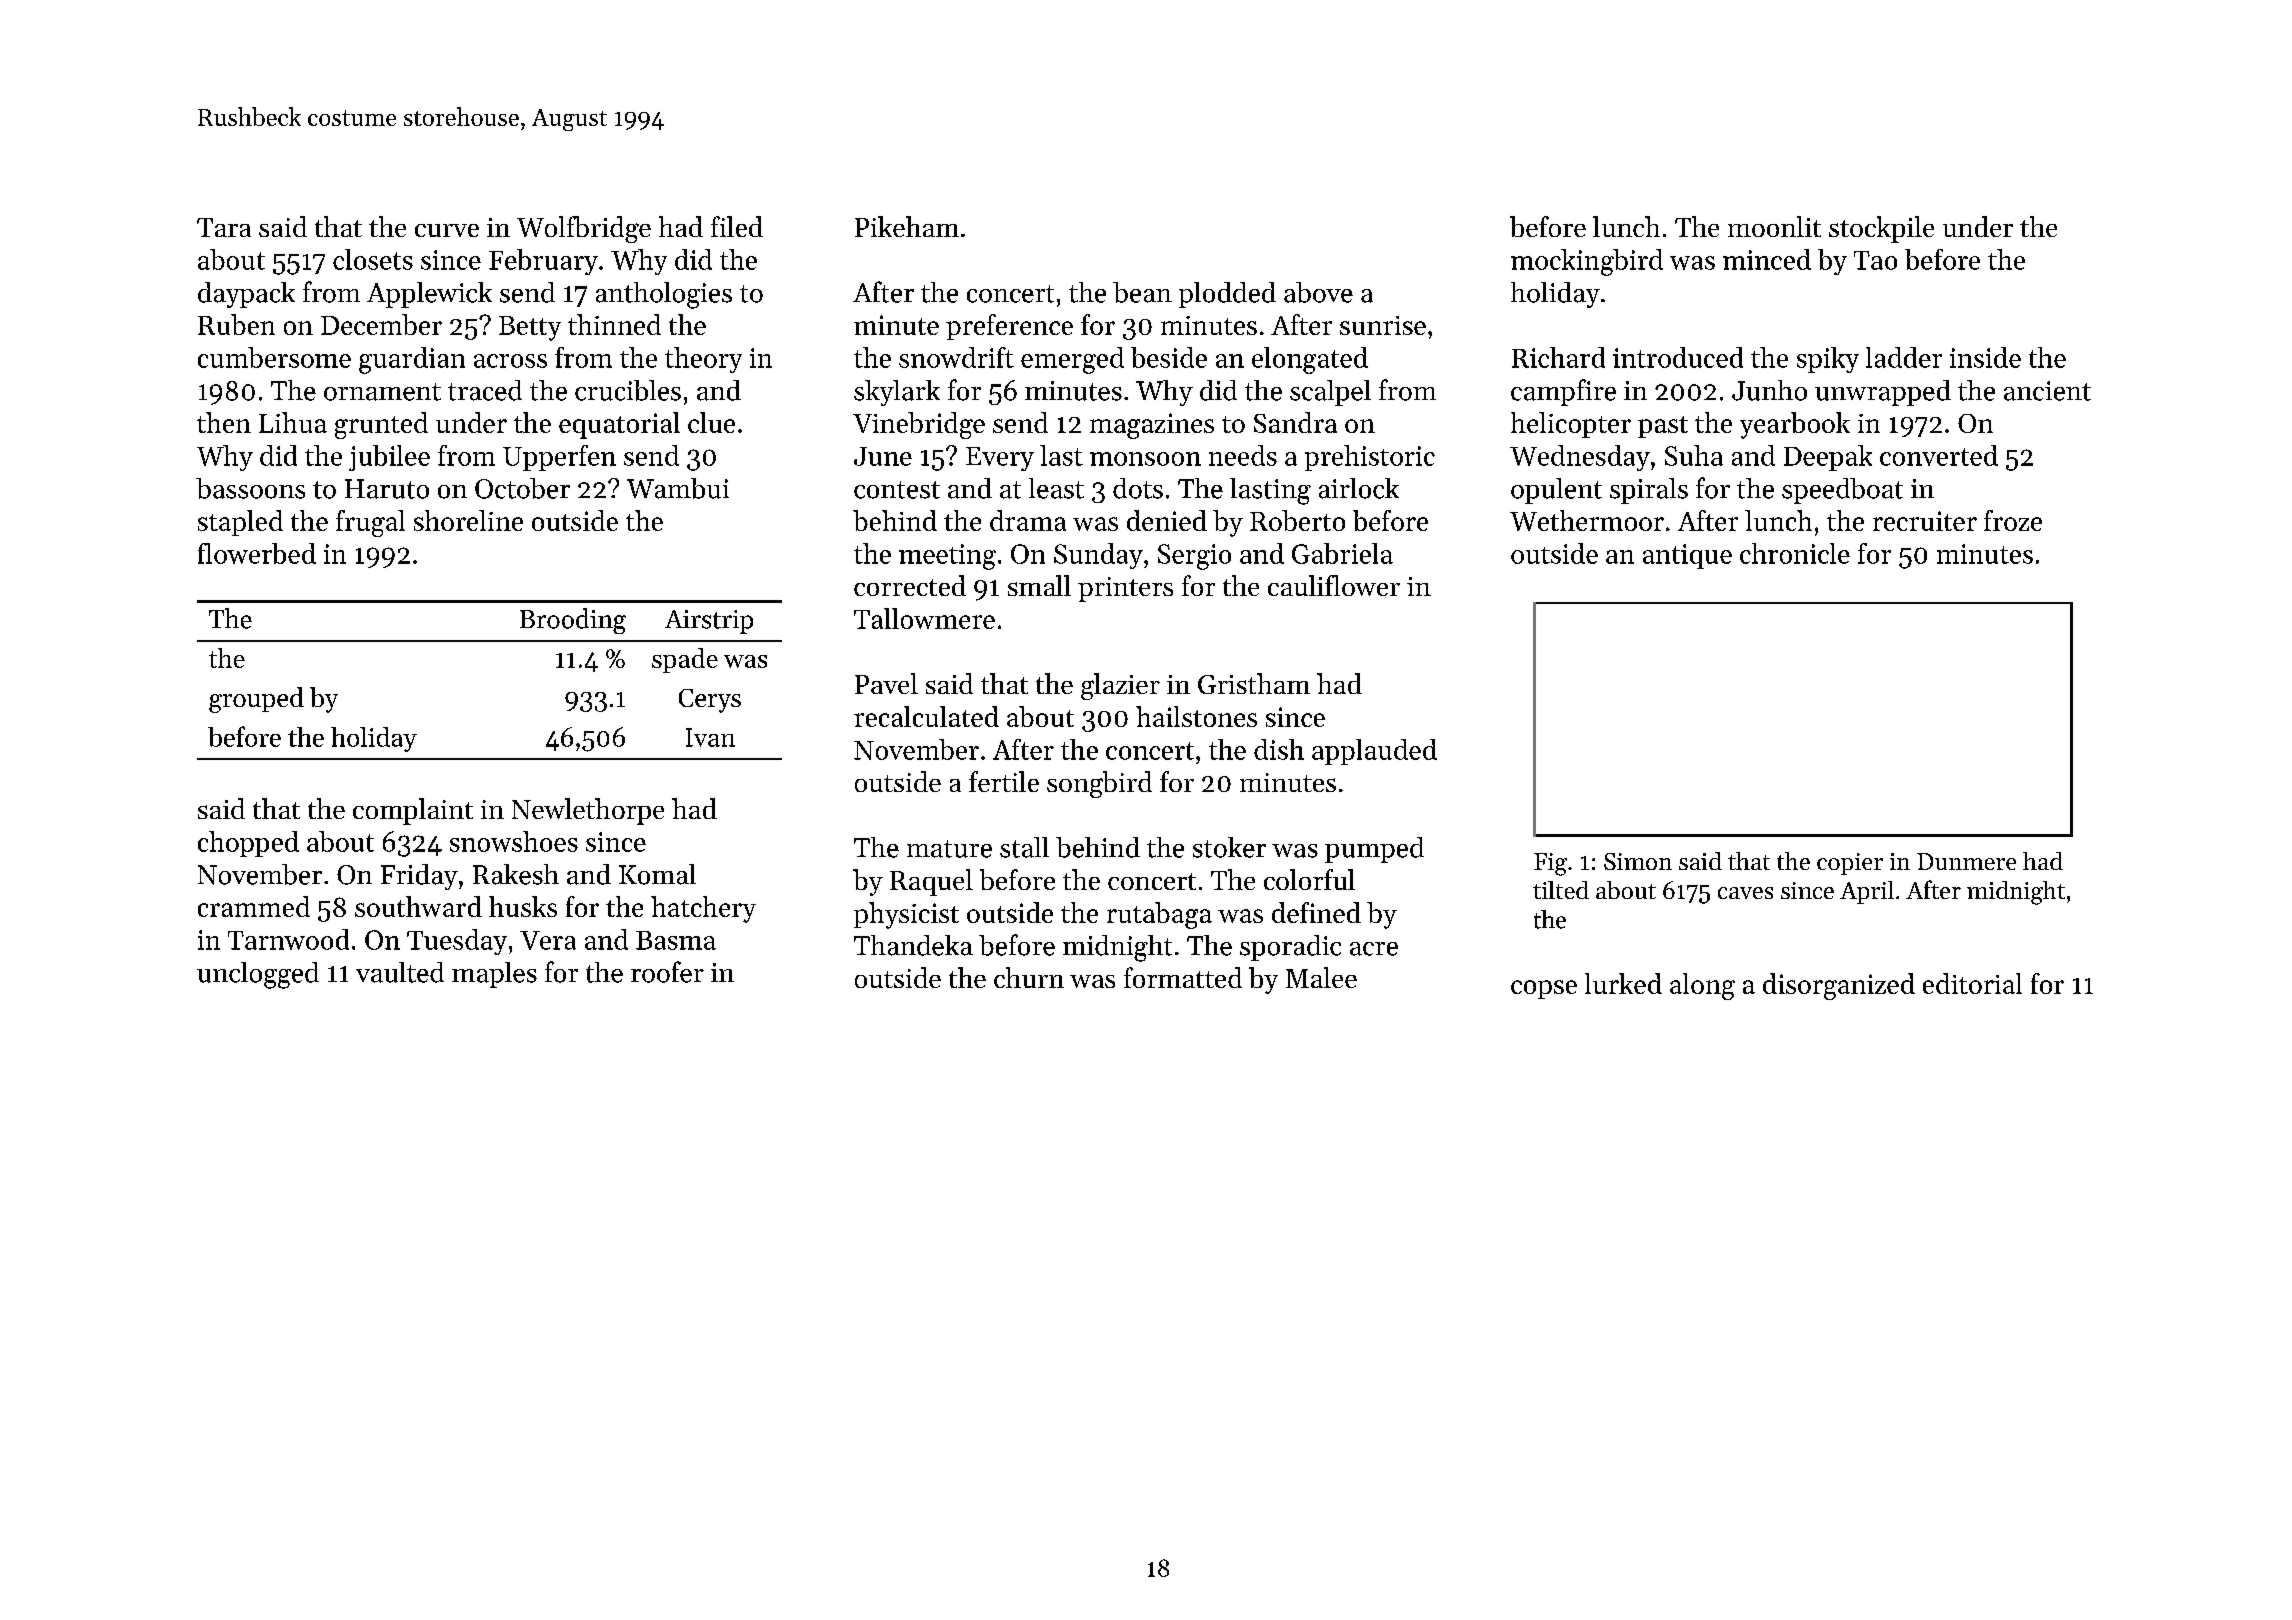  I want to click on chronicle, so click(1795, 553).
